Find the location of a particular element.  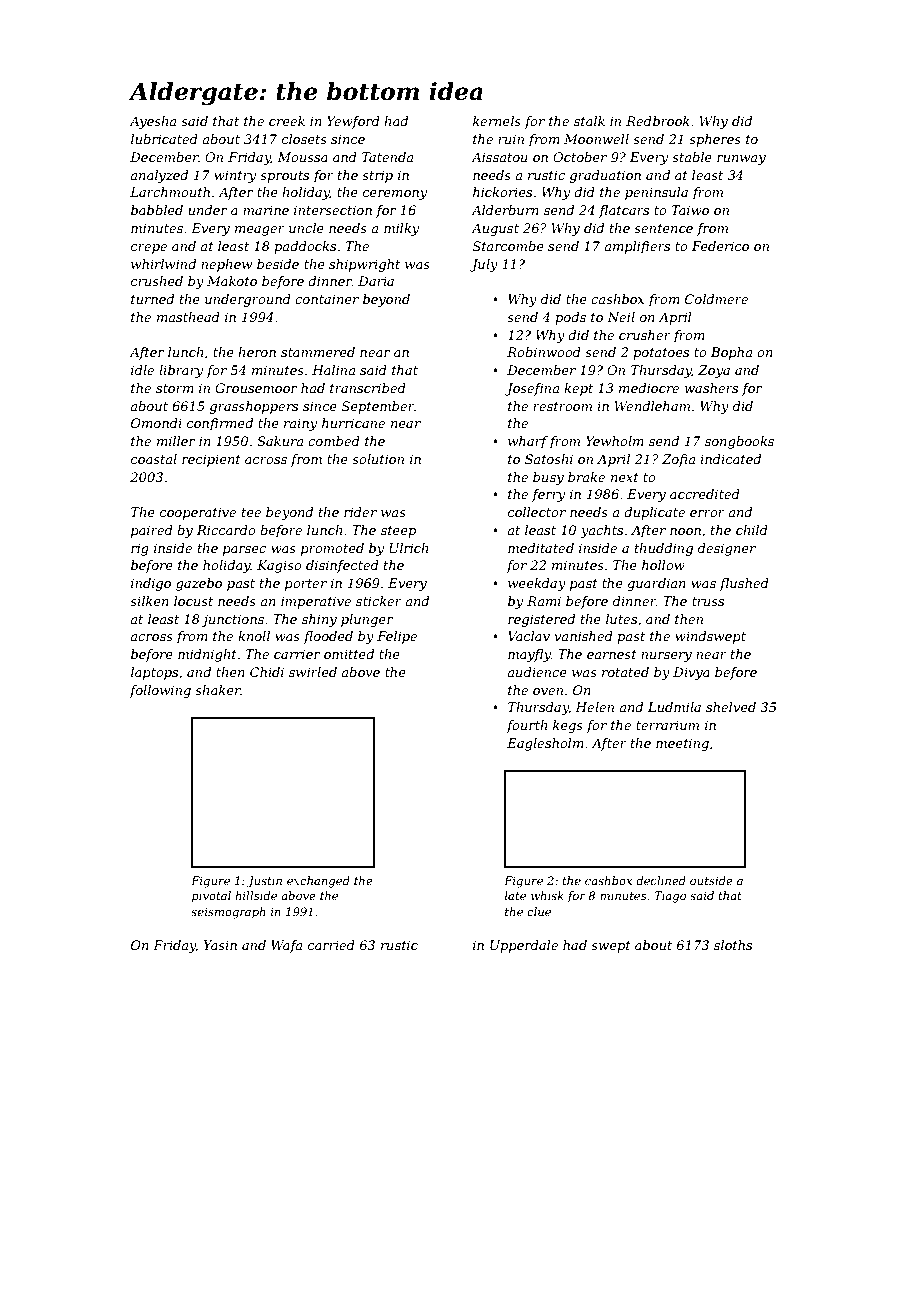

meeting is located at coordinates (682, 744).
